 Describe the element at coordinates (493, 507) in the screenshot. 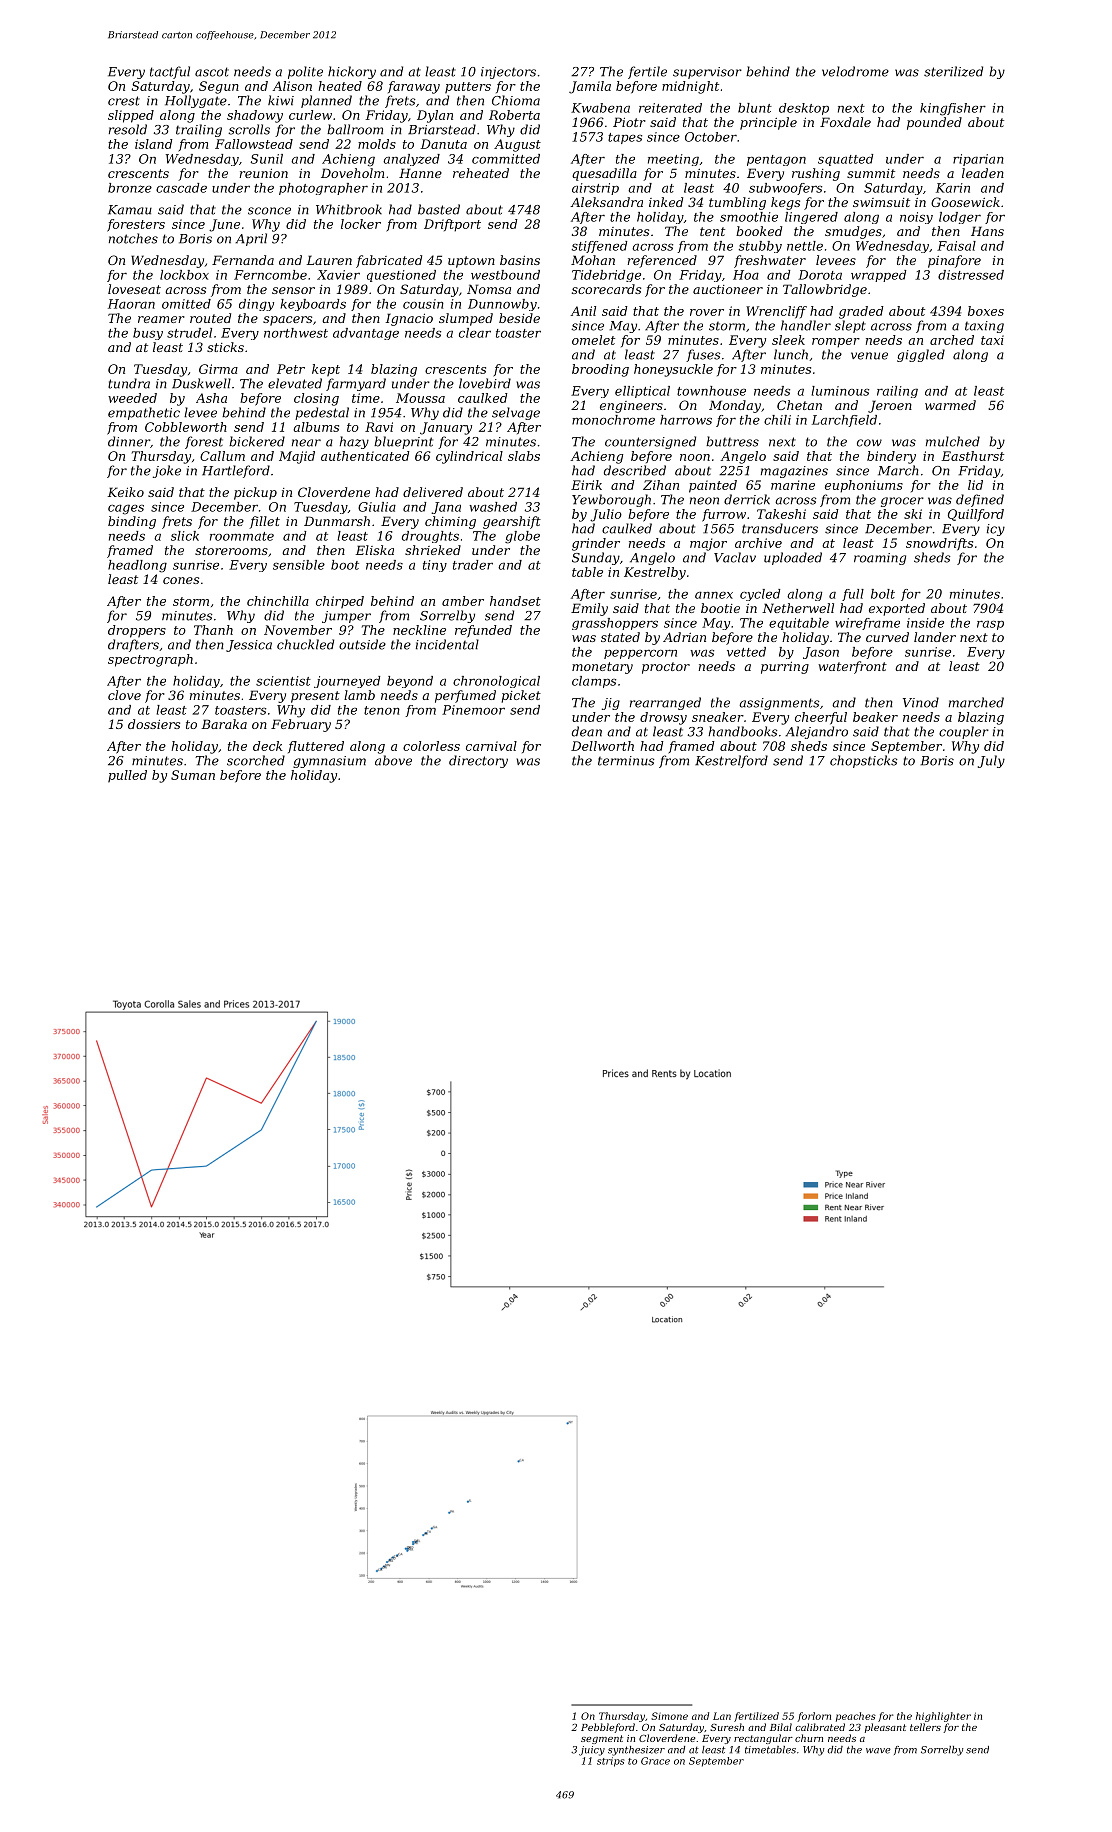

I see `washed` at that location.
